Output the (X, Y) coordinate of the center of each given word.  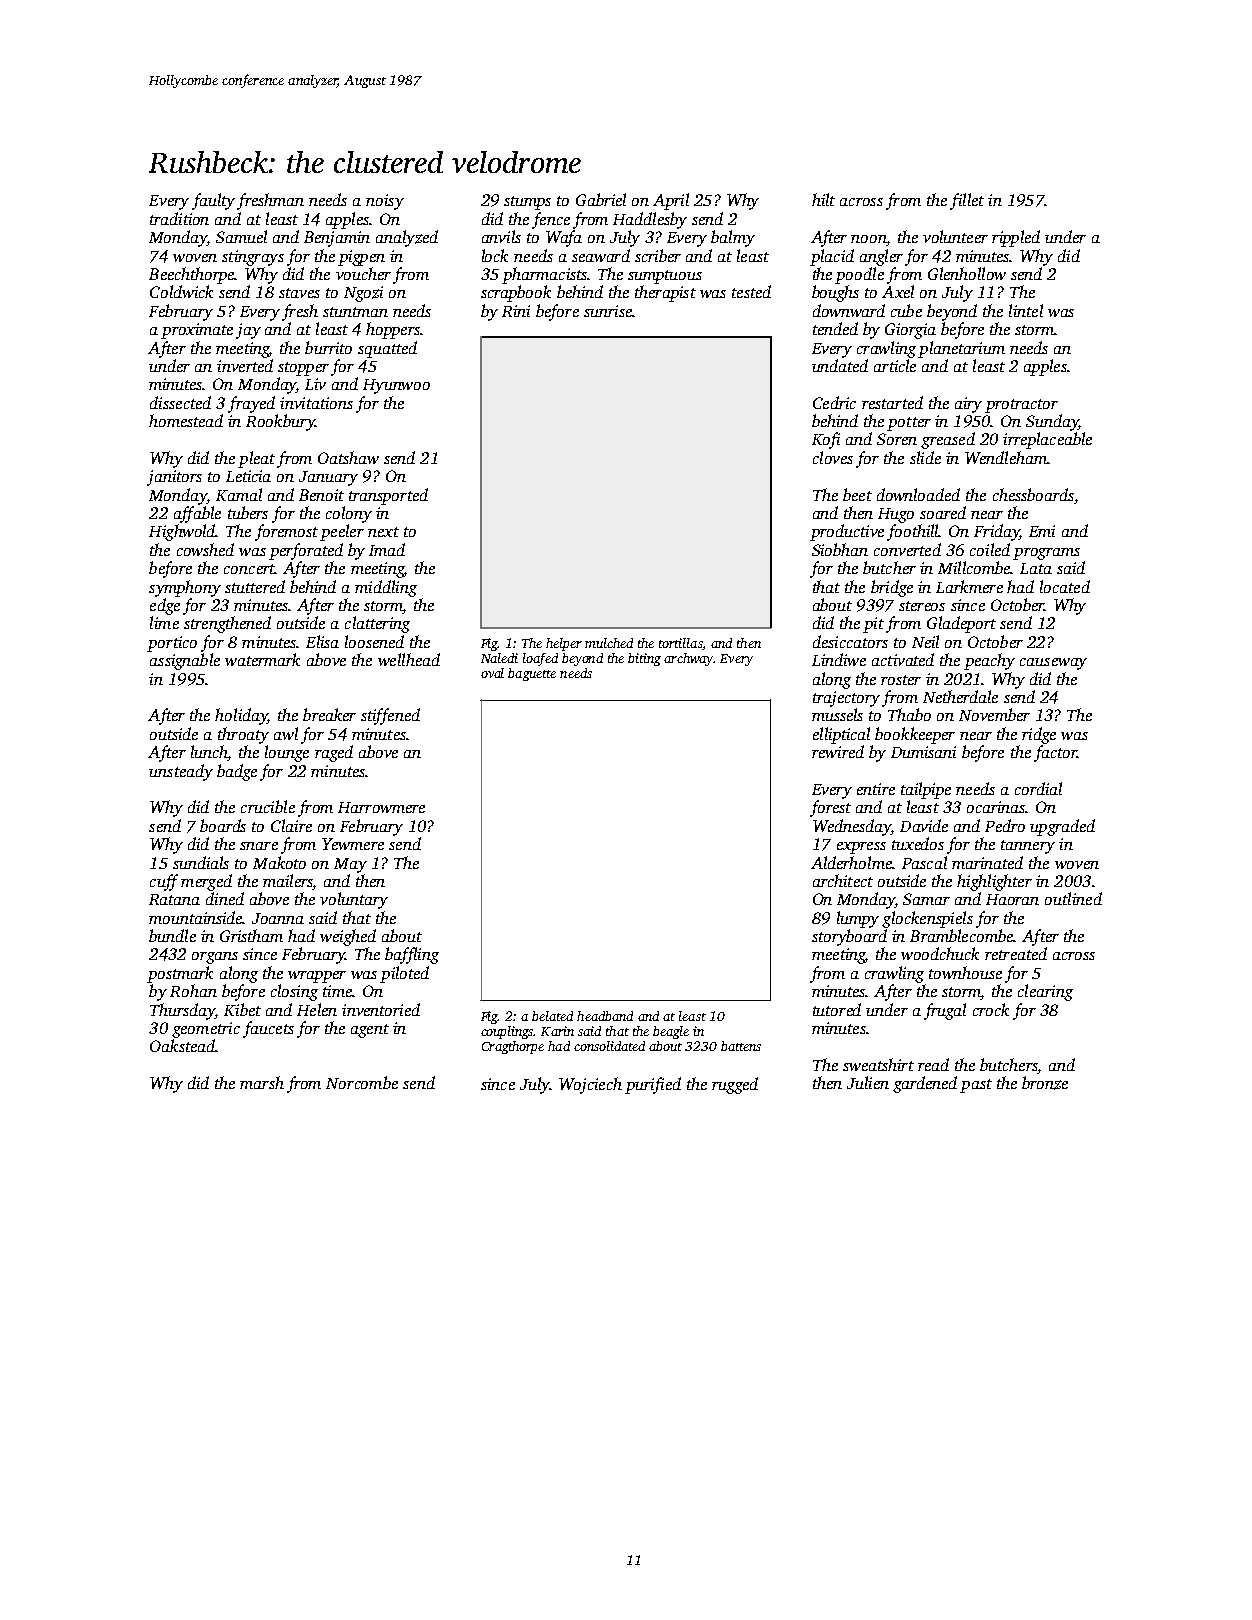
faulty (213, 201)
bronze (1045, 1083)
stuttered (255, 586)
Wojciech (590, 1085)
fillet (967, 201)
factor (1055, 753)
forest (830, 808)
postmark (180, 974)
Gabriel (601, 199)
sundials (201, 862)
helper (564, 644)
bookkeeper (915, 735)
